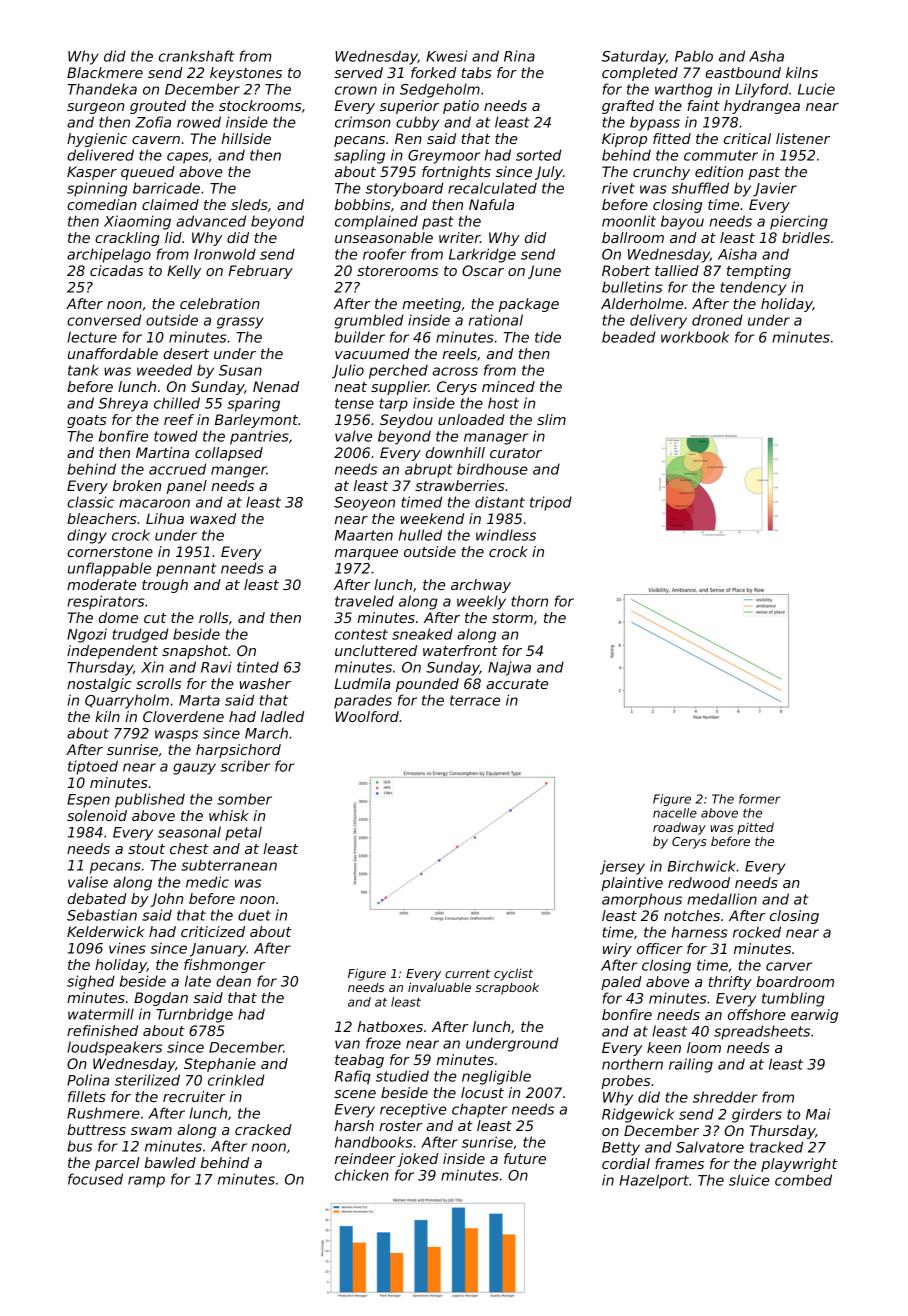 Image resolution: width=908 pixels, height=1316 pixels. Describe the element at coordinates (102, 89) in the screenshot. I see `Thandeka` at that location.
